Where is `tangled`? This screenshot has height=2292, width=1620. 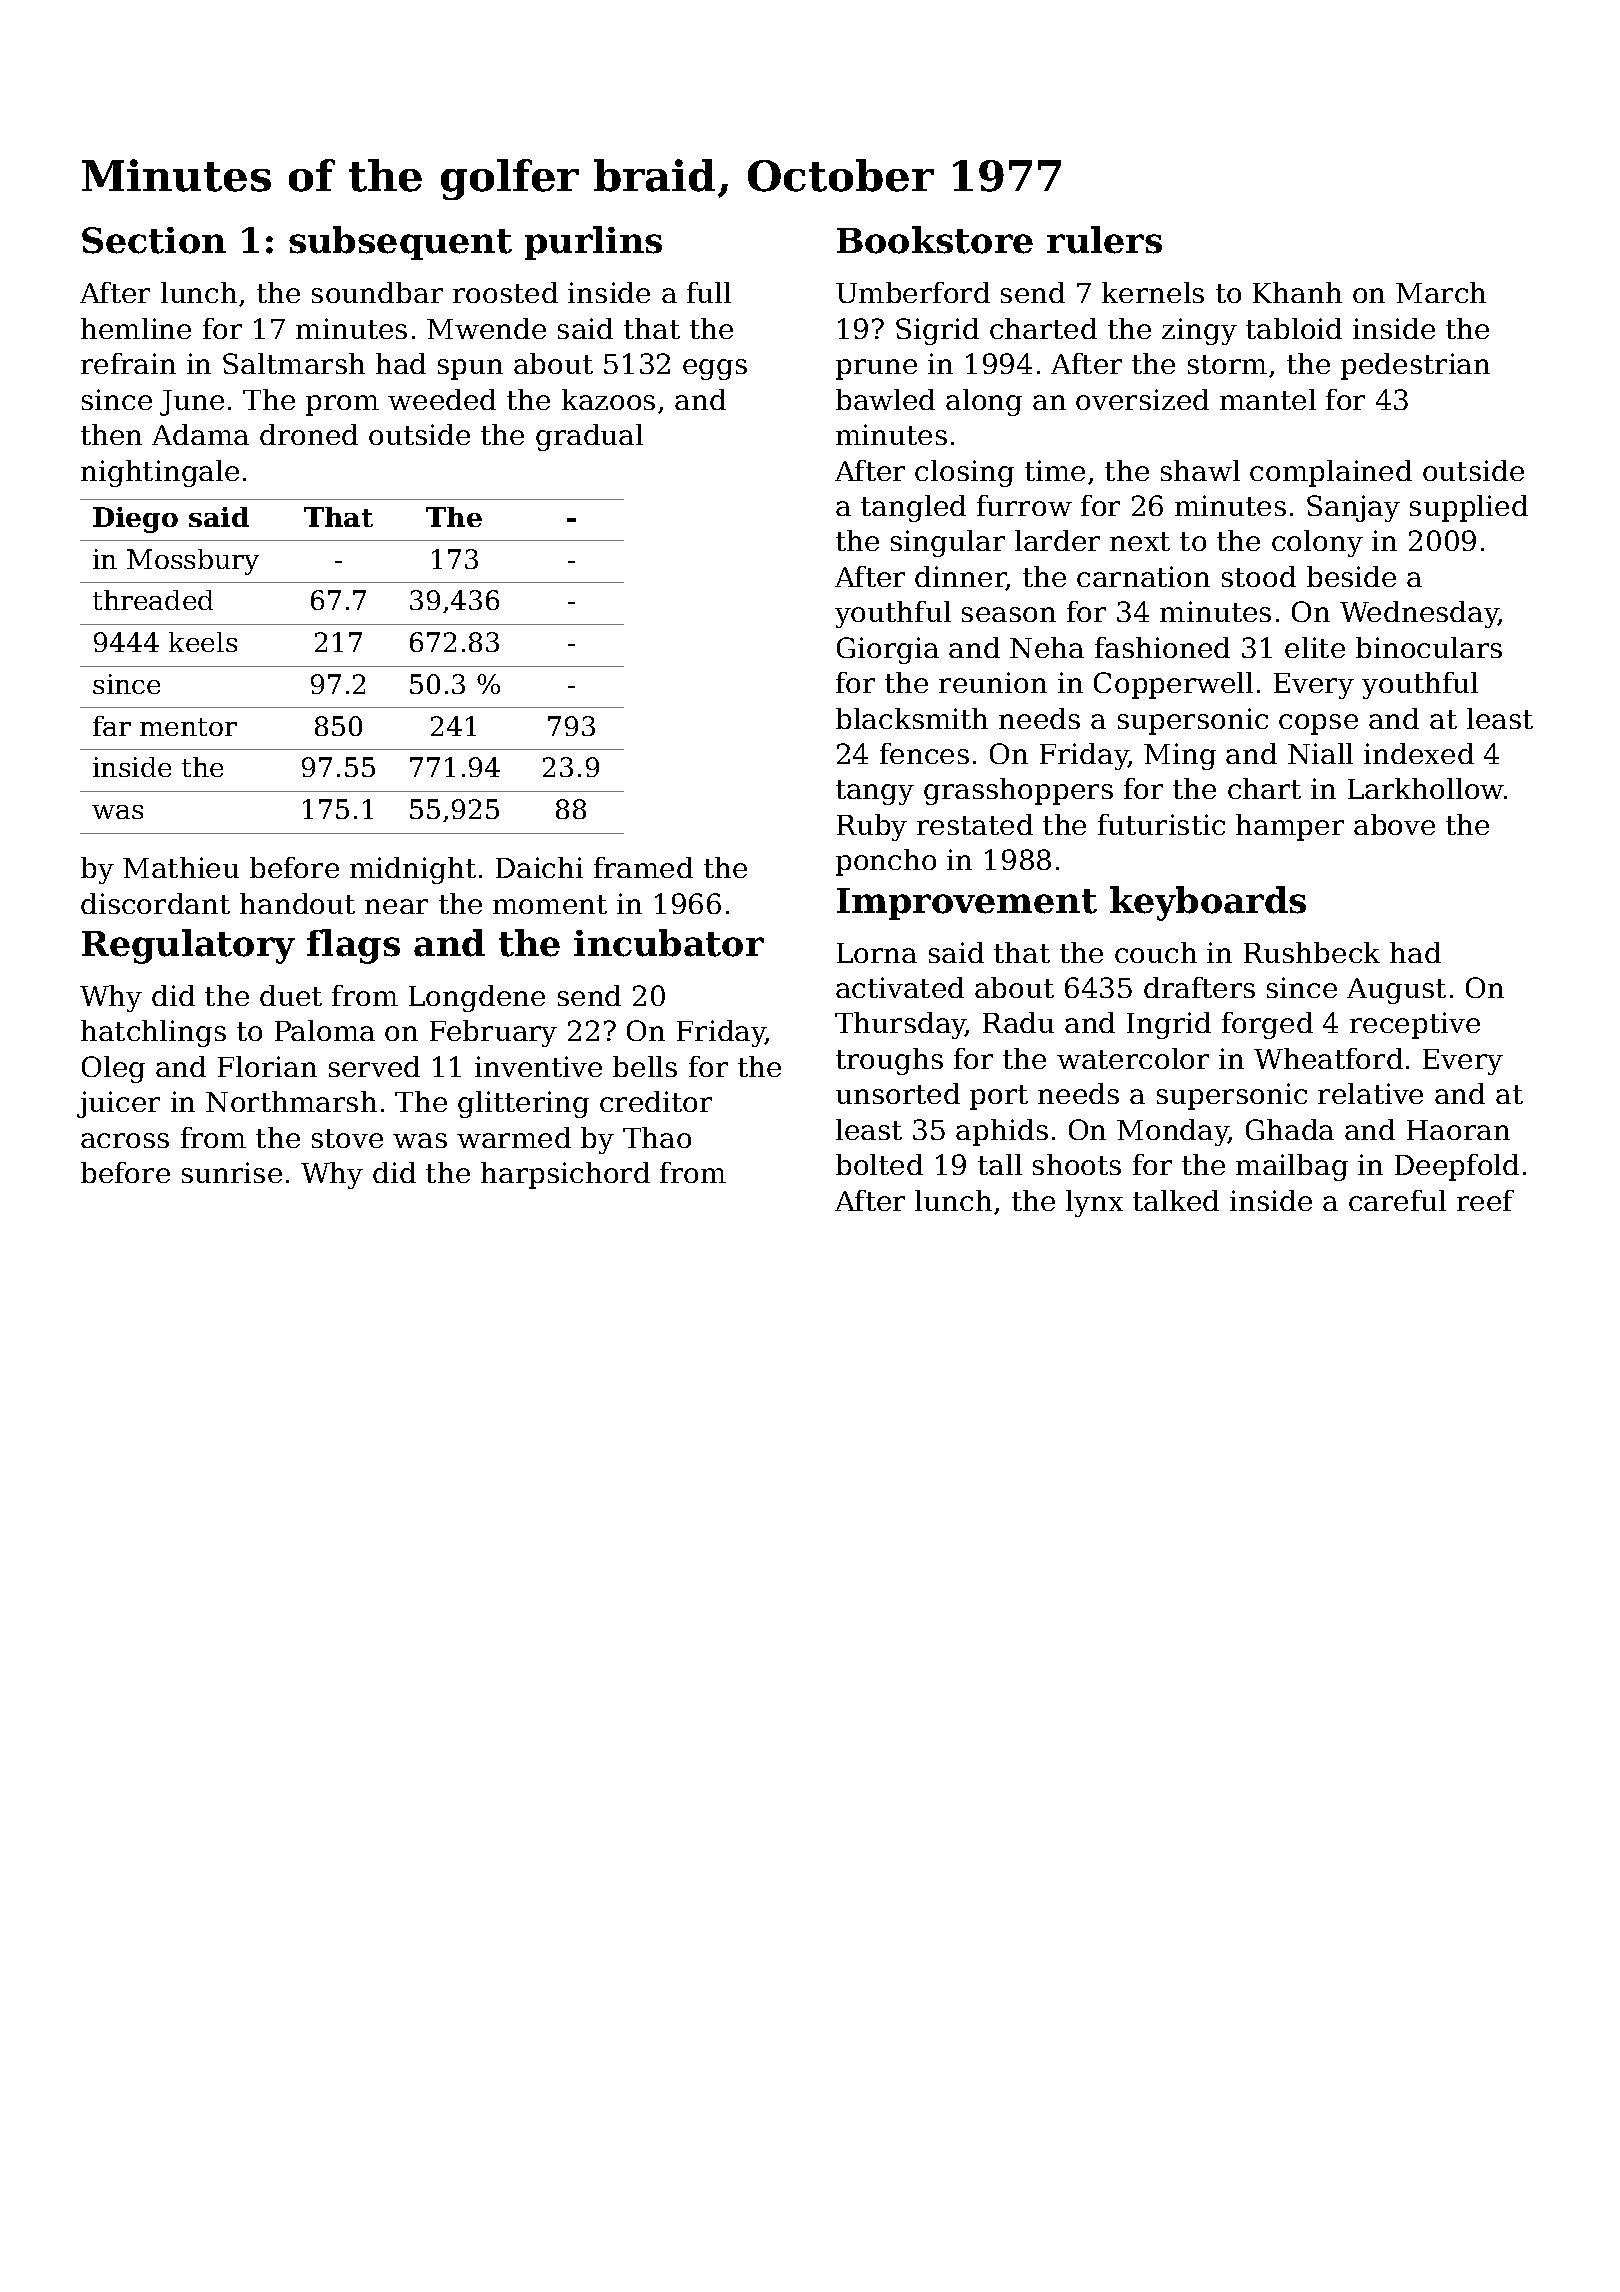 tangled is located at coordinates (913, 508).
